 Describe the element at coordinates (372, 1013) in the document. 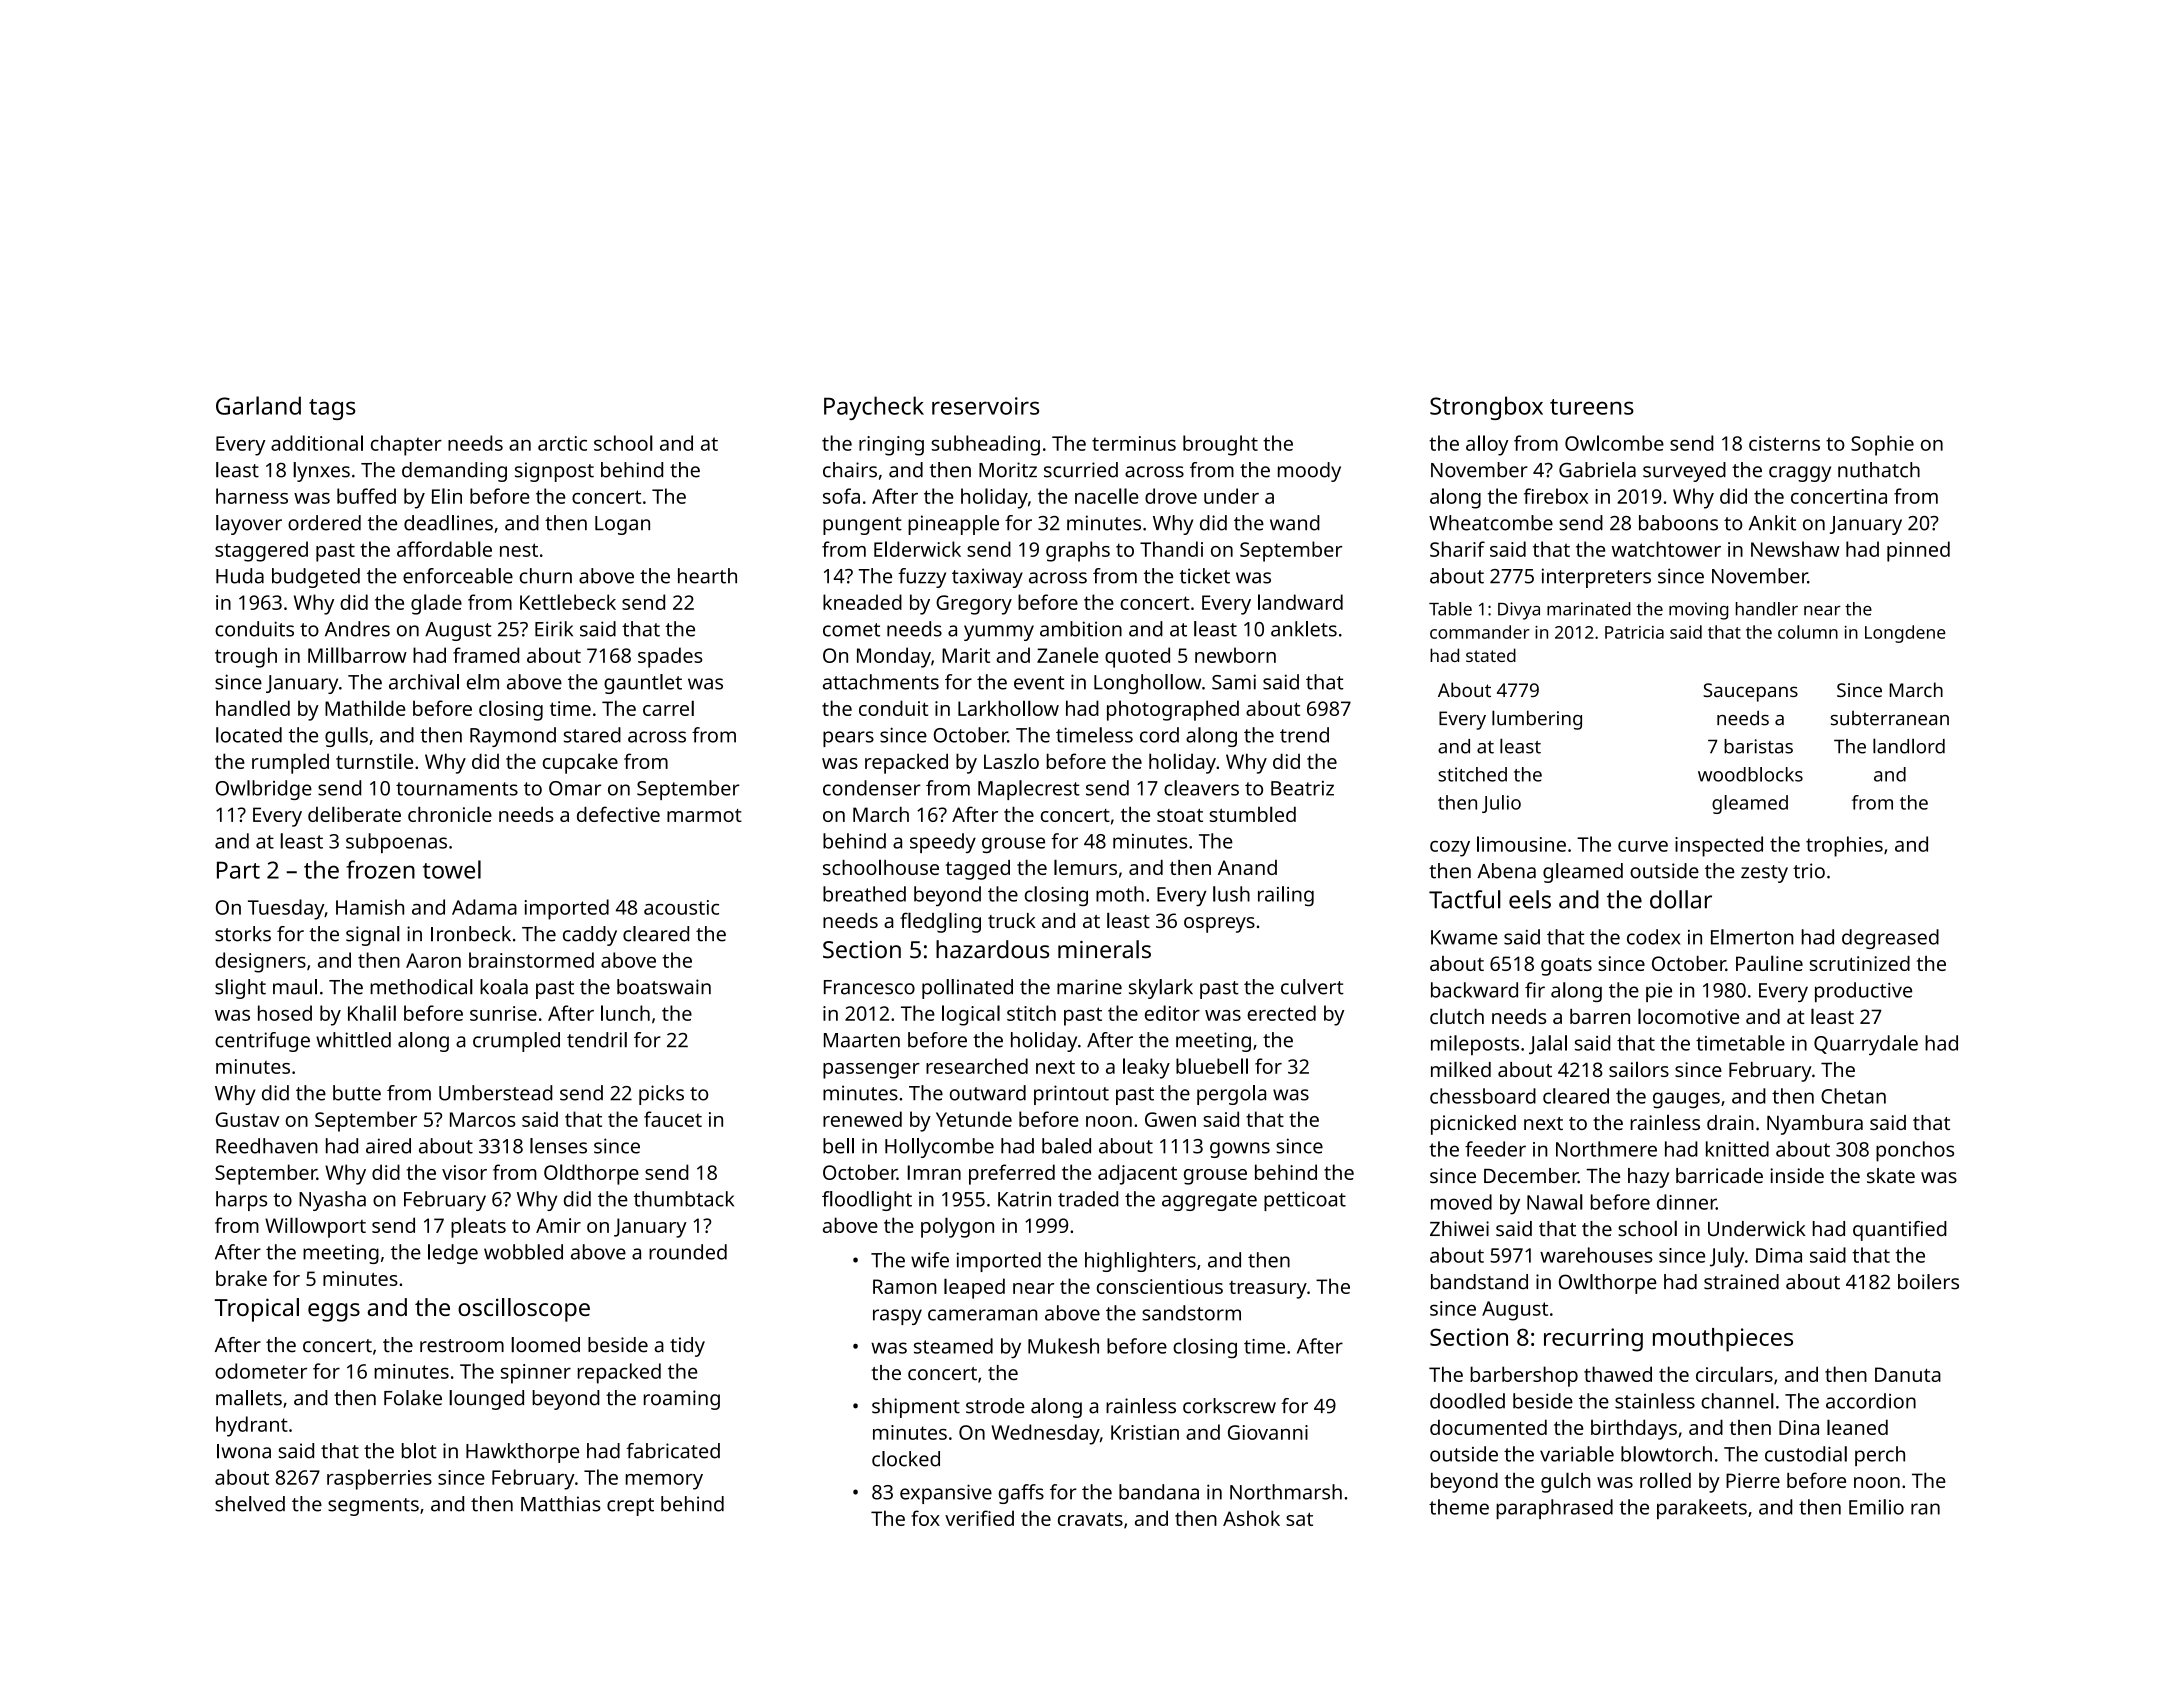

I see `Khalil` at that location.
